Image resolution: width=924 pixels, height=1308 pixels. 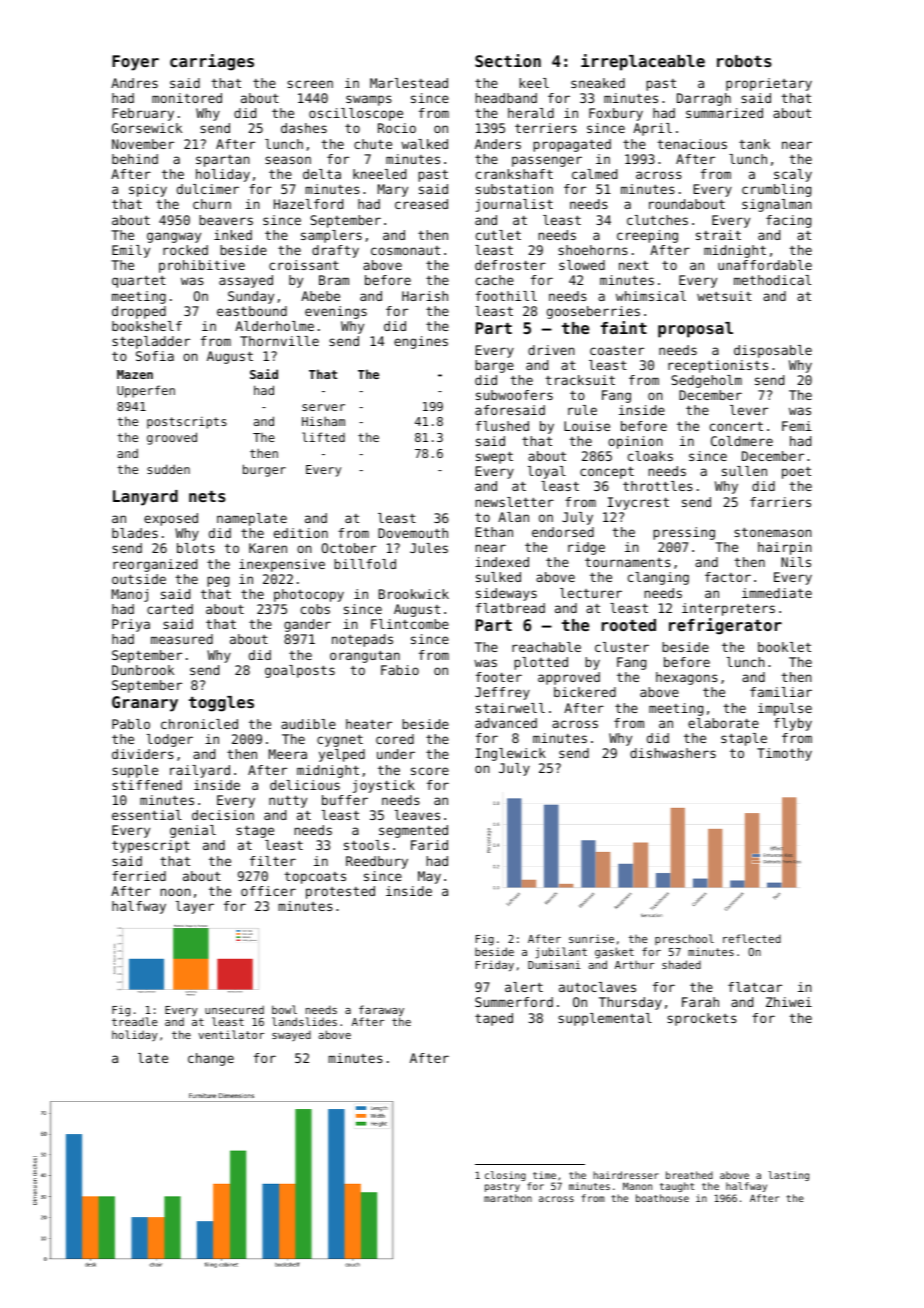 What do you see at coordinates (146, 391) in the page?
I see `Upperfen` at bounding box center [146, 391].
